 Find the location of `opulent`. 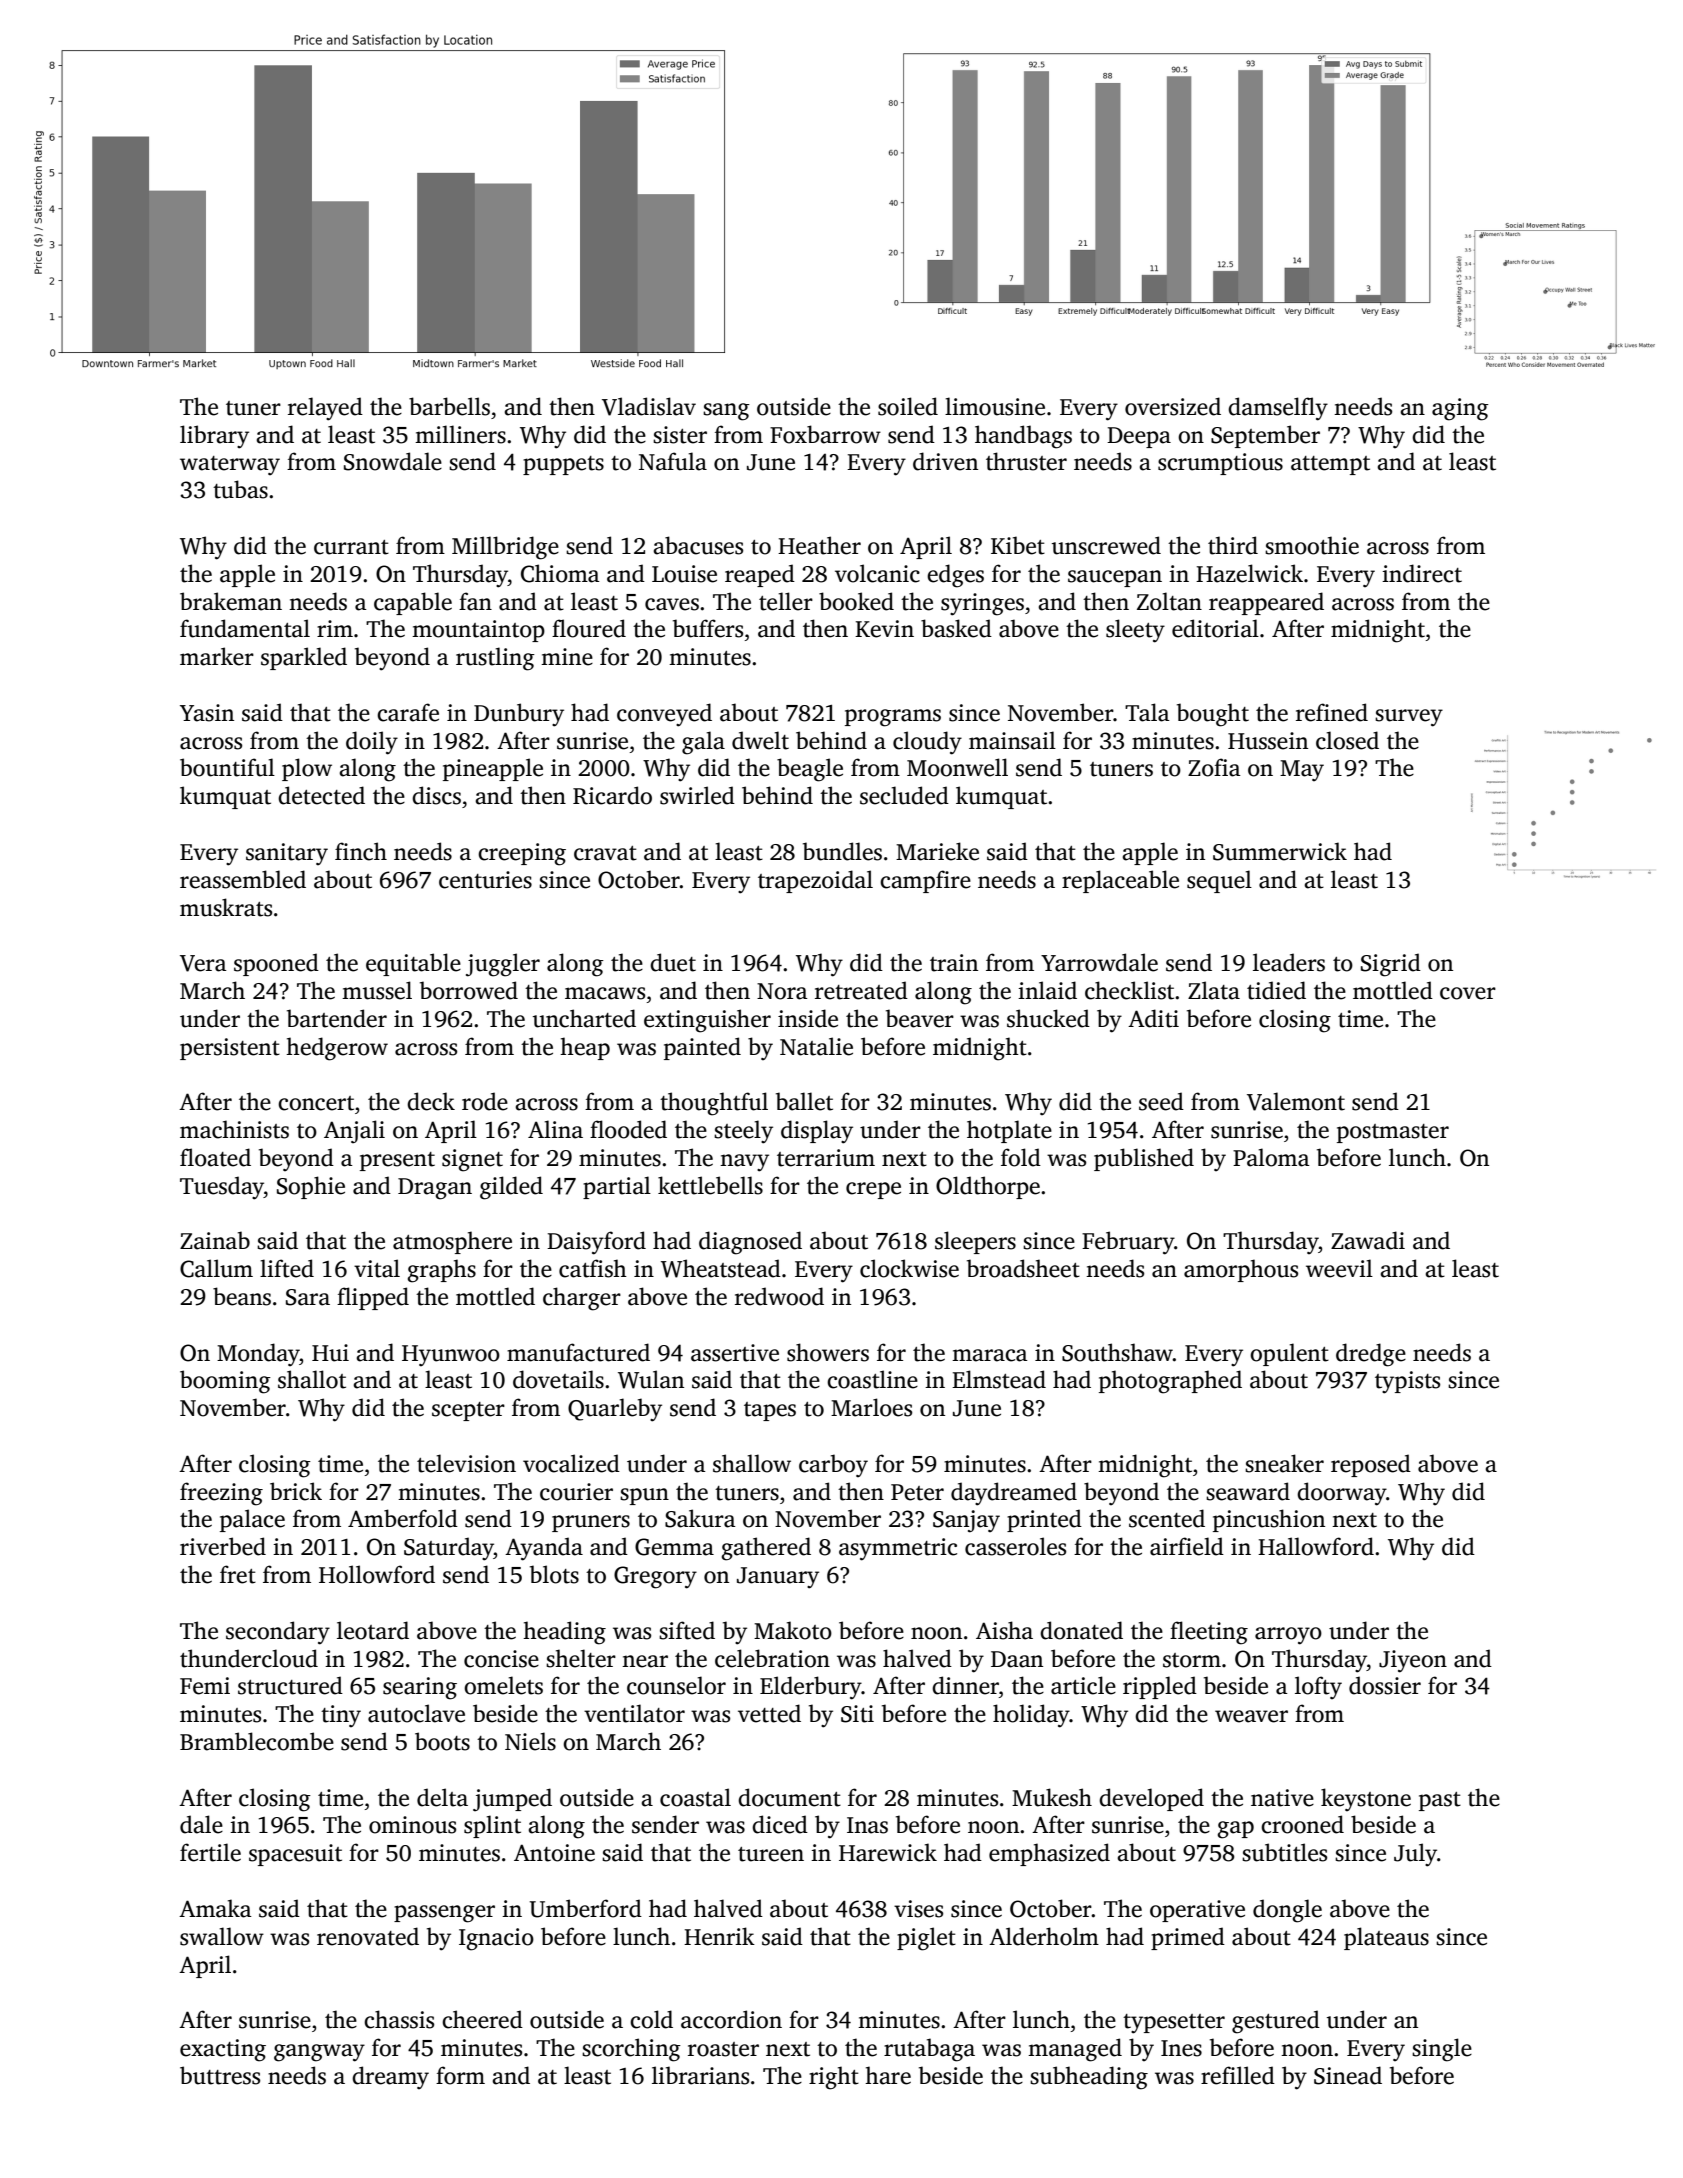

opulent is located at coordinates (1289, 1354).
